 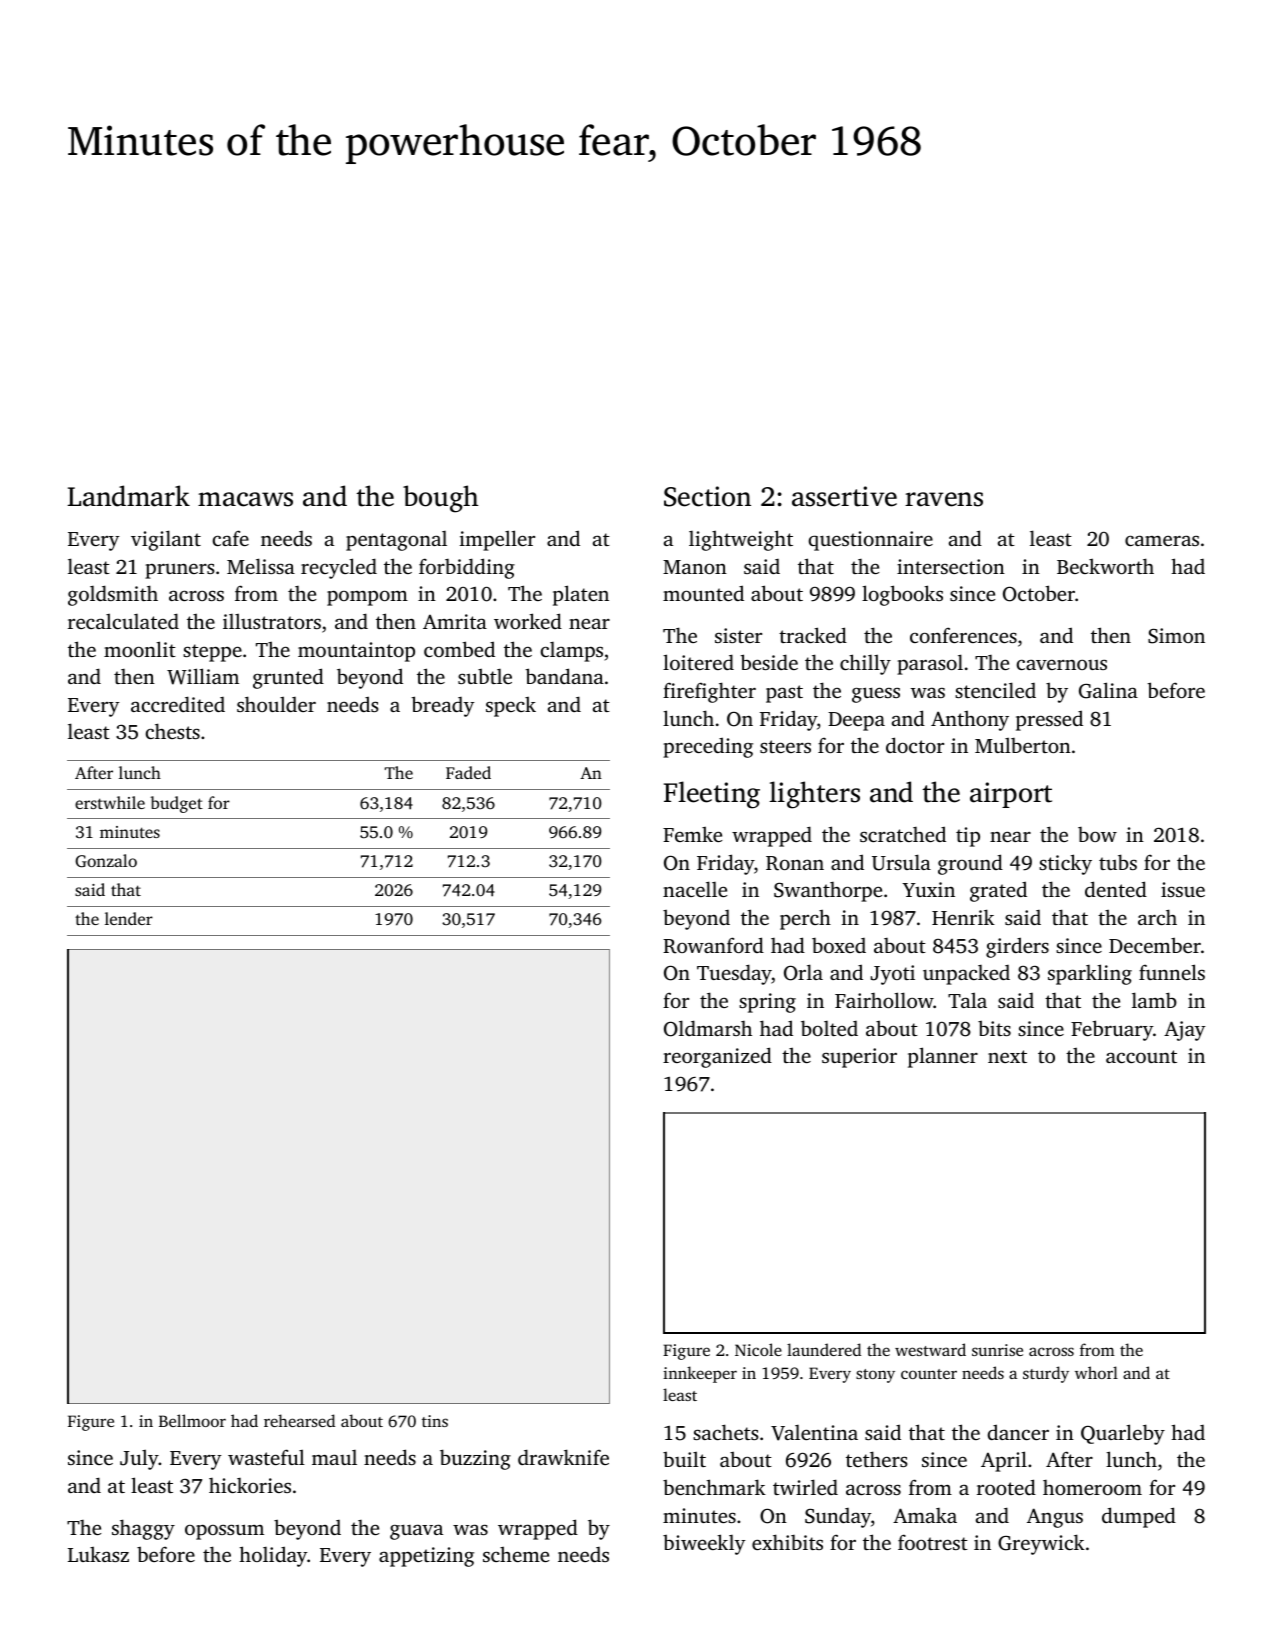 I want to click on biweekly, so click(x=704, y=1544).
